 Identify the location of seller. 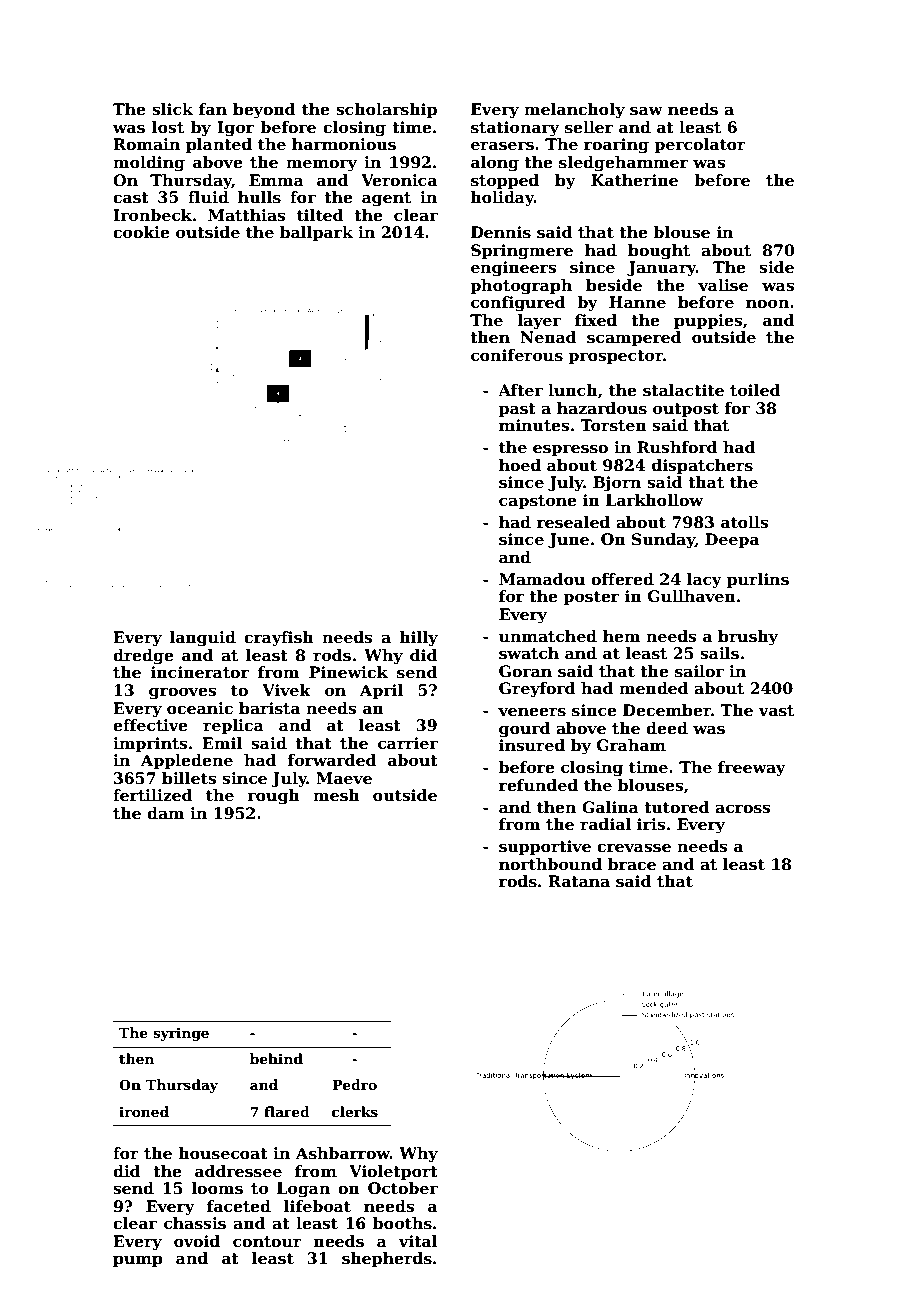
(589, 127).
